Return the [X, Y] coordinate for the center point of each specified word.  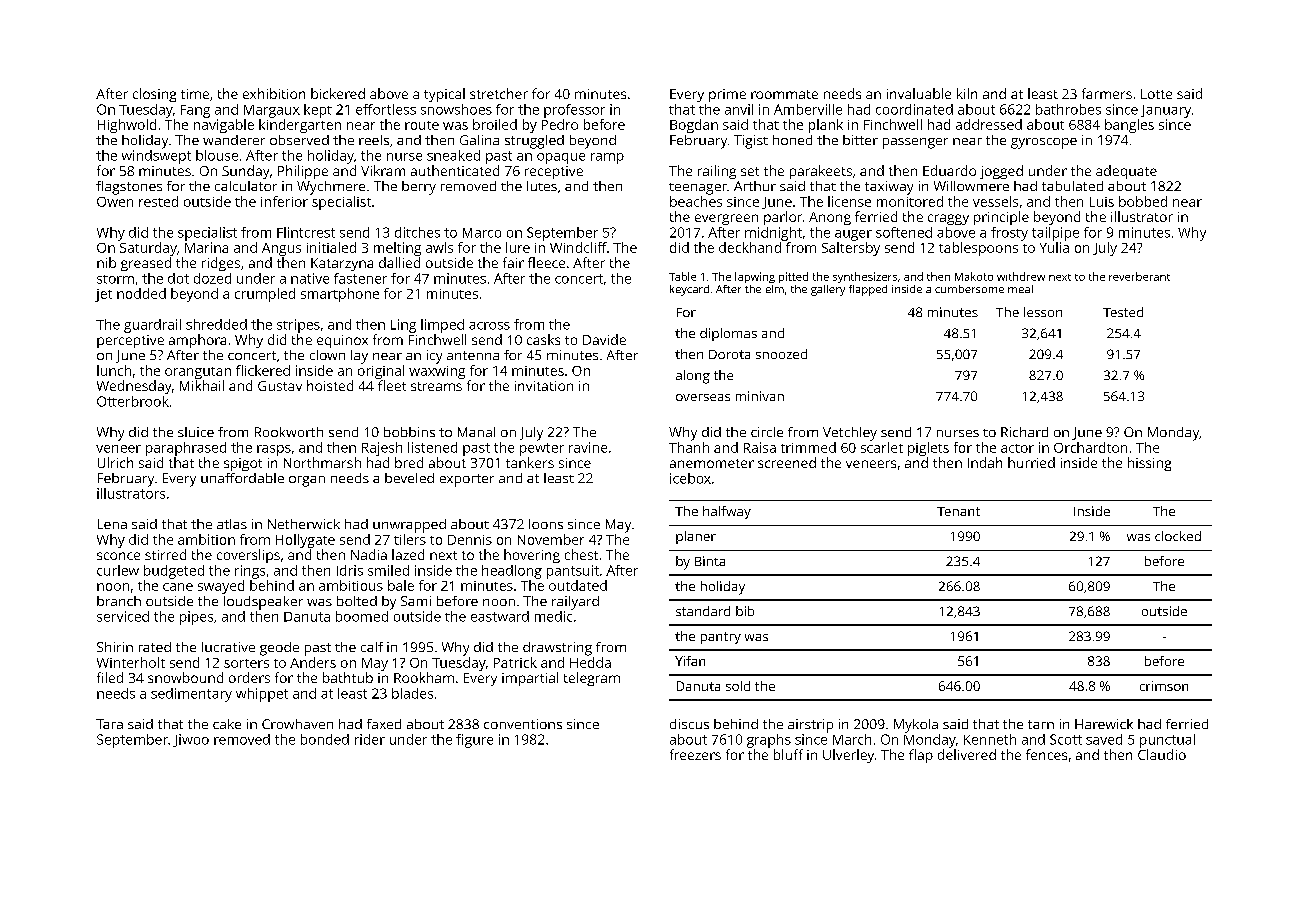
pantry [721, 638]
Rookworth [289, 432]
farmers [1107, 93]
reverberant [1139, 276]
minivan [760, 396]
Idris [350, 570]
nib [106, 262]
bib [745, 611]
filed [110, 677]
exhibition [274, 93]
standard [703, 611]
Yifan [690, 661]
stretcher [499, 93]
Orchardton [1090, 447]
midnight [773, 234]
